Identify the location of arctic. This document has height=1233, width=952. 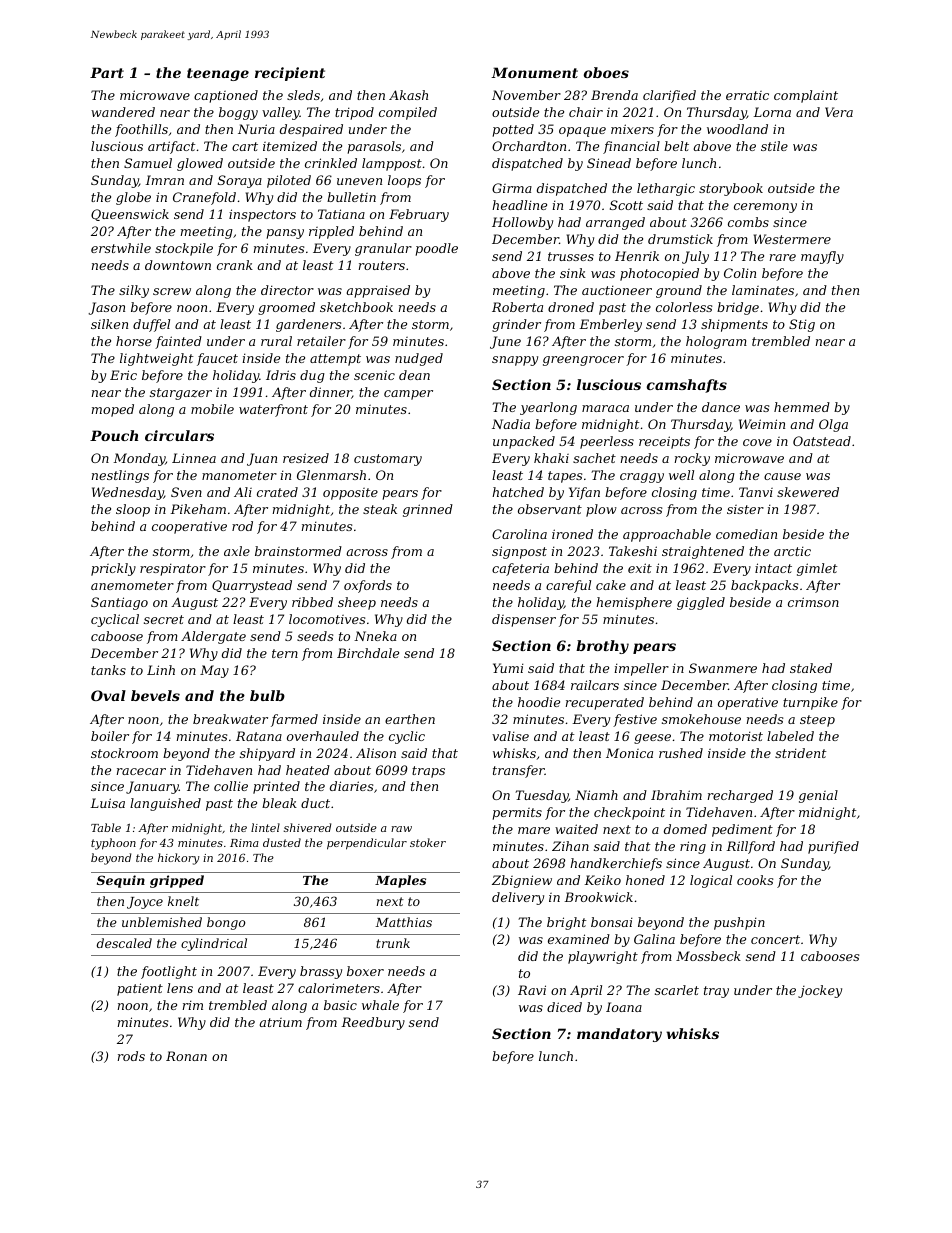
(792, 551).
